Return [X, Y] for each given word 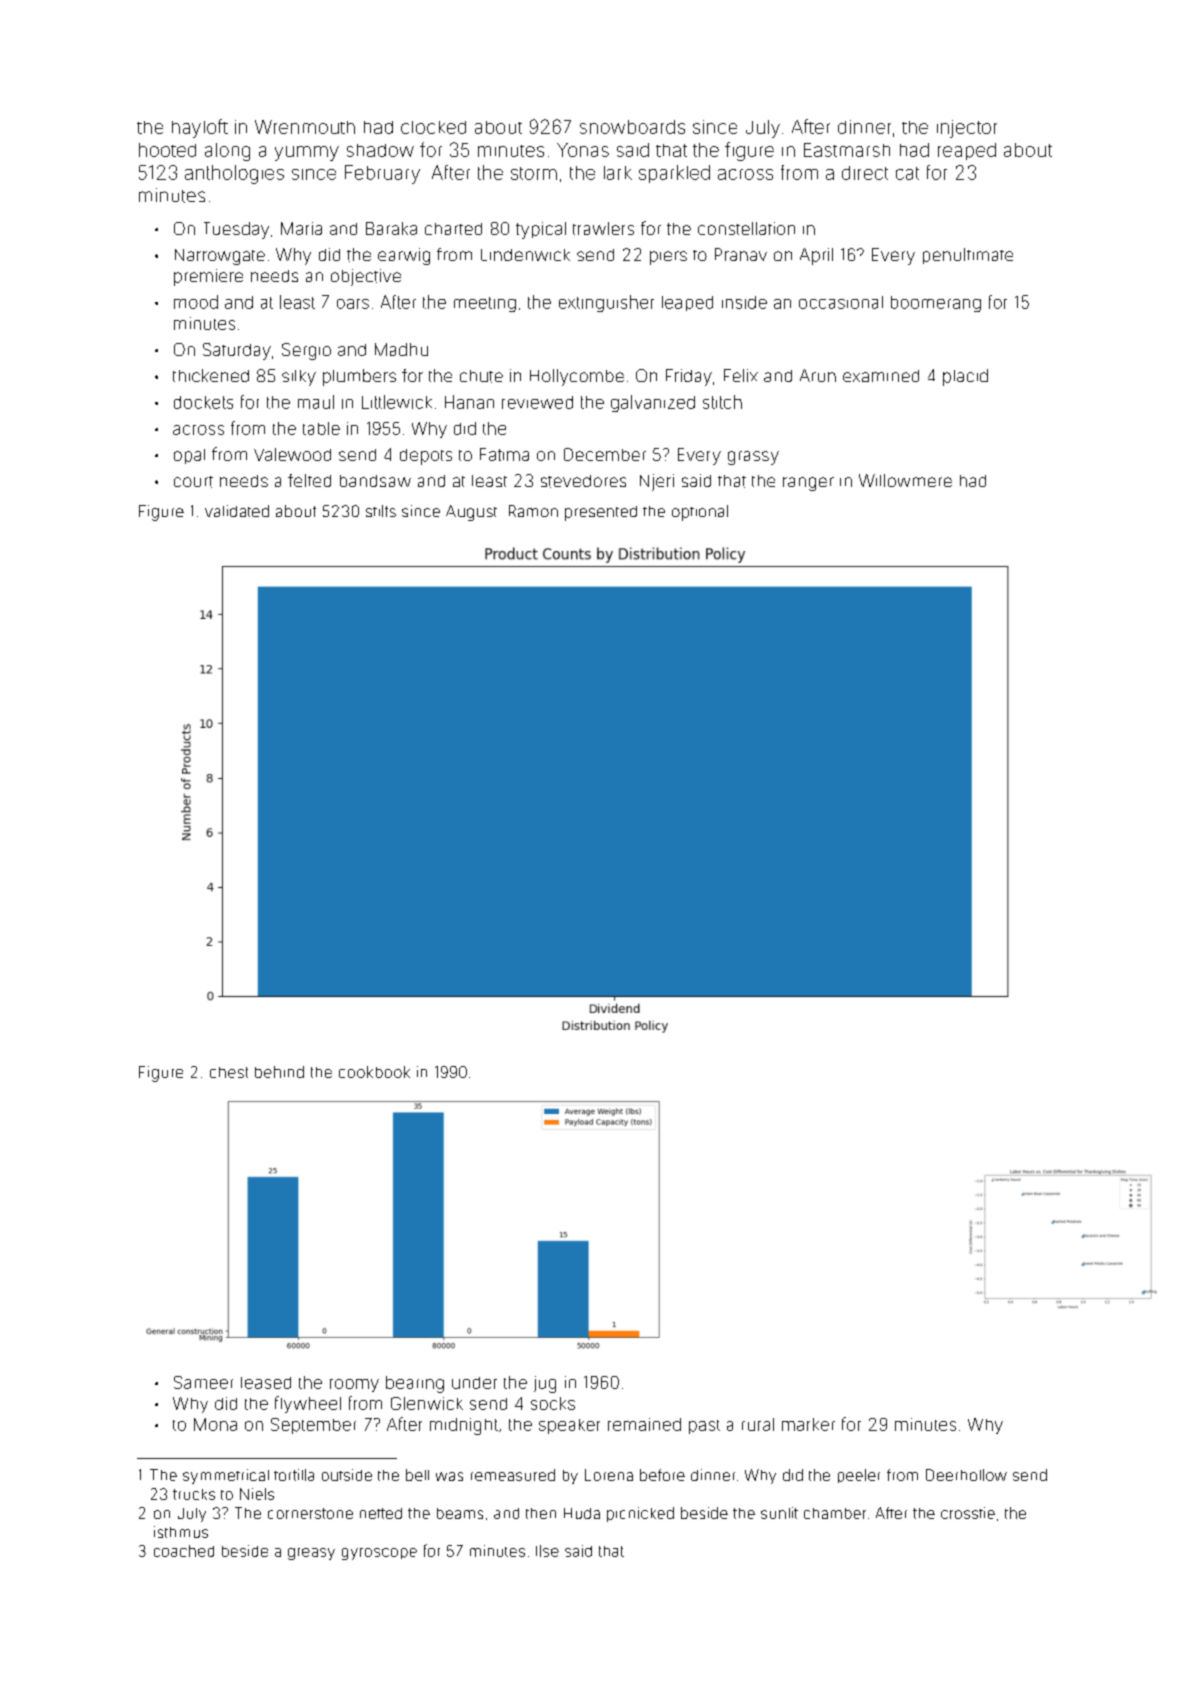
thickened [211, 375]
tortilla [294, 1475]
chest [229, 1072]
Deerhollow [966, 1475]
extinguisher [606, 303]
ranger [808, 484]
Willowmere [905, 480]
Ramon [533, 511]
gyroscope [379, 1554]
